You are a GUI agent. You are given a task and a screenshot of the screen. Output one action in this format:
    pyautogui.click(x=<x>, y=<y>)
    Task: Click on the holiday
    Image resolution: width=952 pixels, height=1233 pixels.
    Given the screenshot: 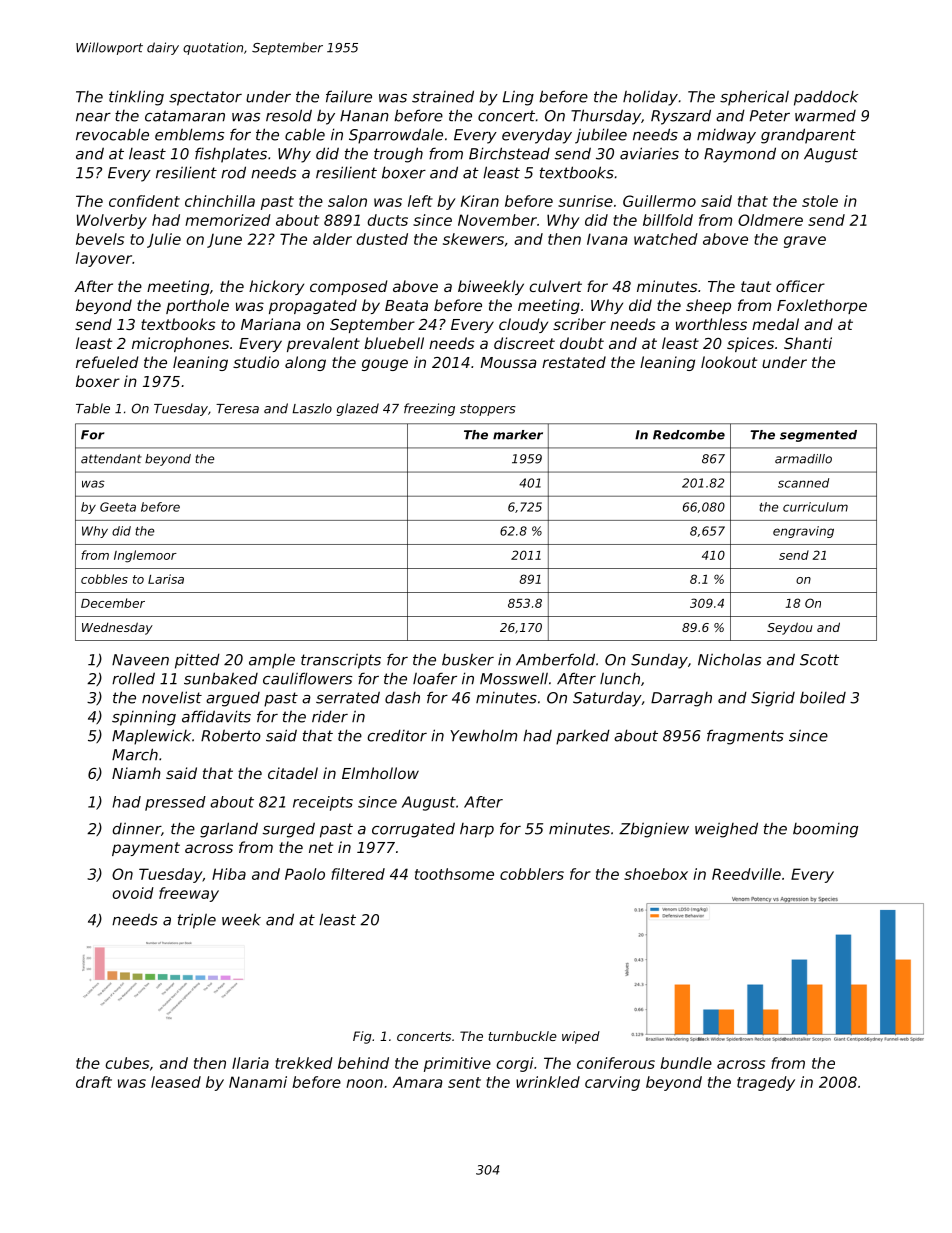 What is the action you would take?
    pyautogui.click(x=650, y=98)
